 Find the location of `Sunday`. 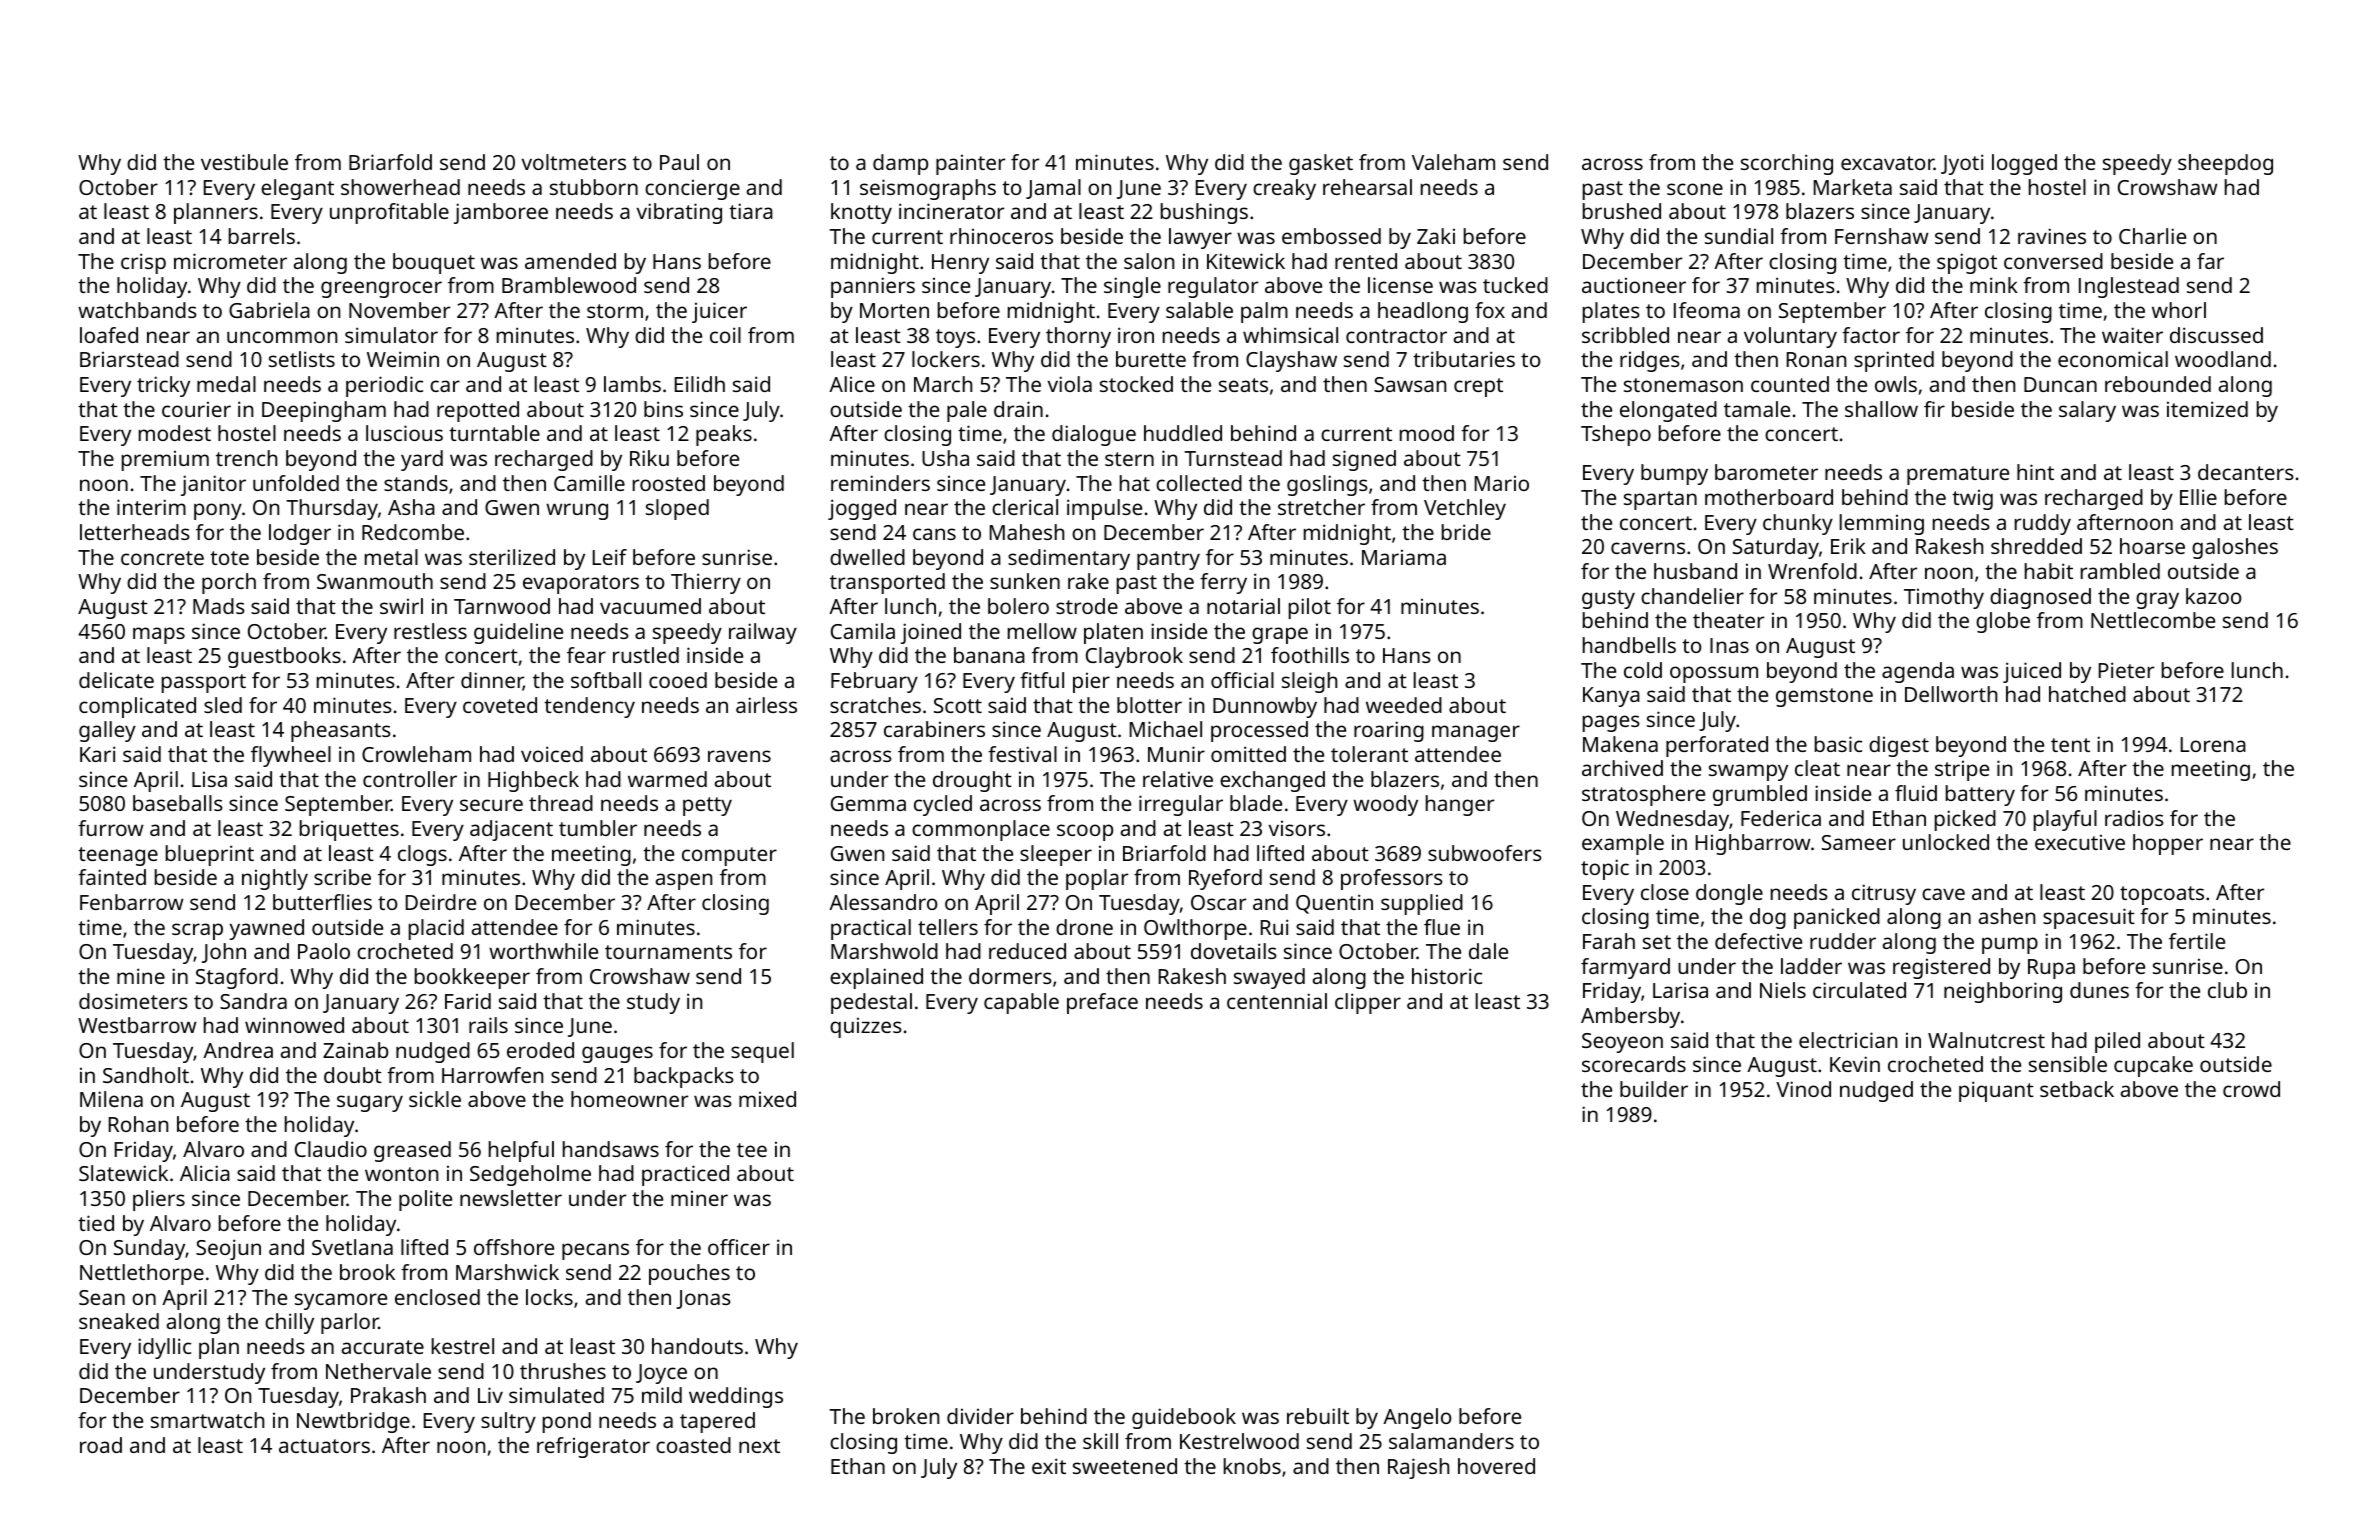

Sunday is located at coordinates (150, 1249).
